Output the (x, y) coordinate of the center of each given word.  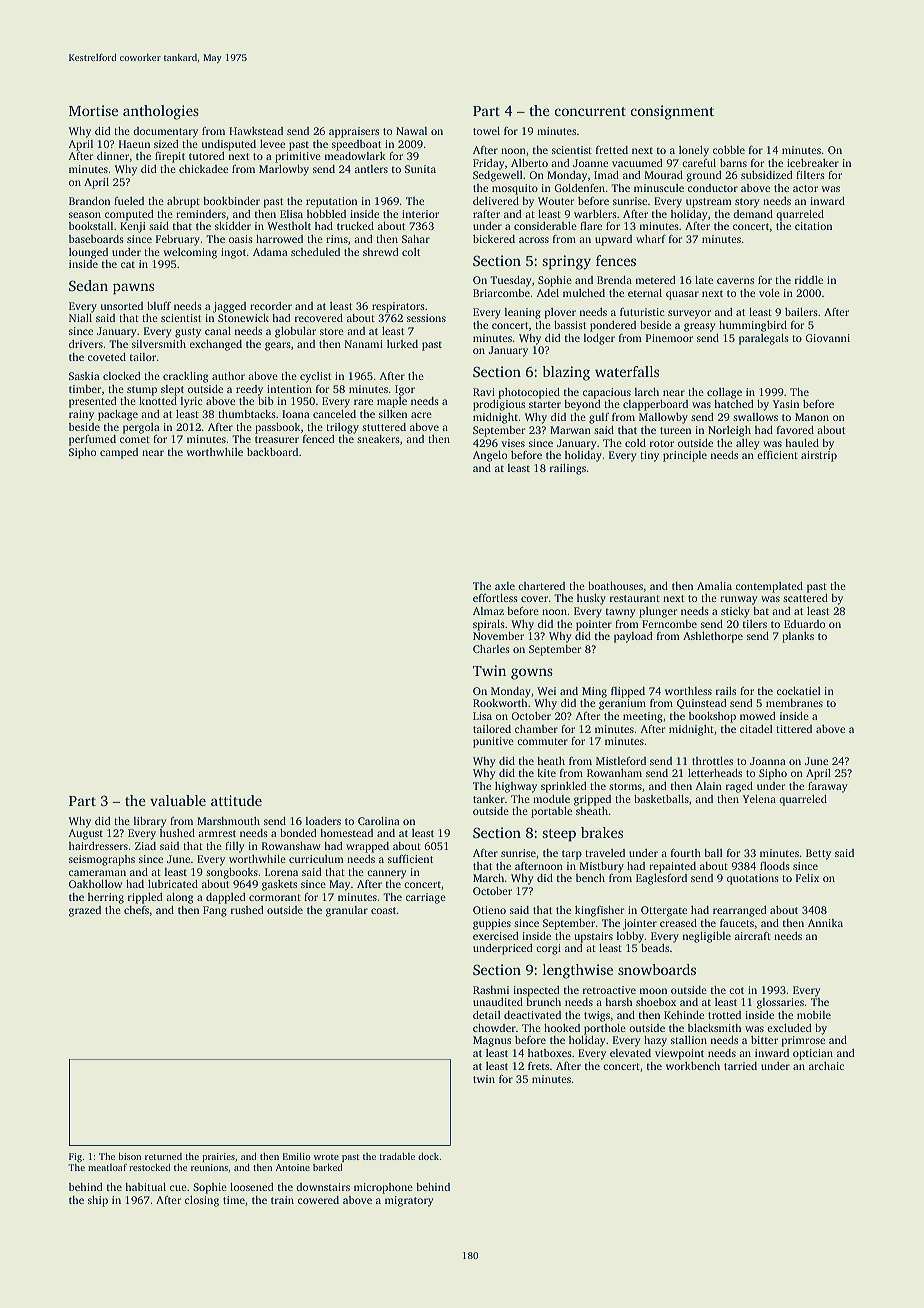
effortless (495, 597)
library (150, 822)
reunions (209, 1167)
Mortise (93, 110)
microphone (383, 1188)
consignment (672, 112)
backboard (272, 452)
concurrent (590, 111)
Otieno (489, 910)
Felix (807, 878)
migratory (409, 1201)
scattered (805, 598)
